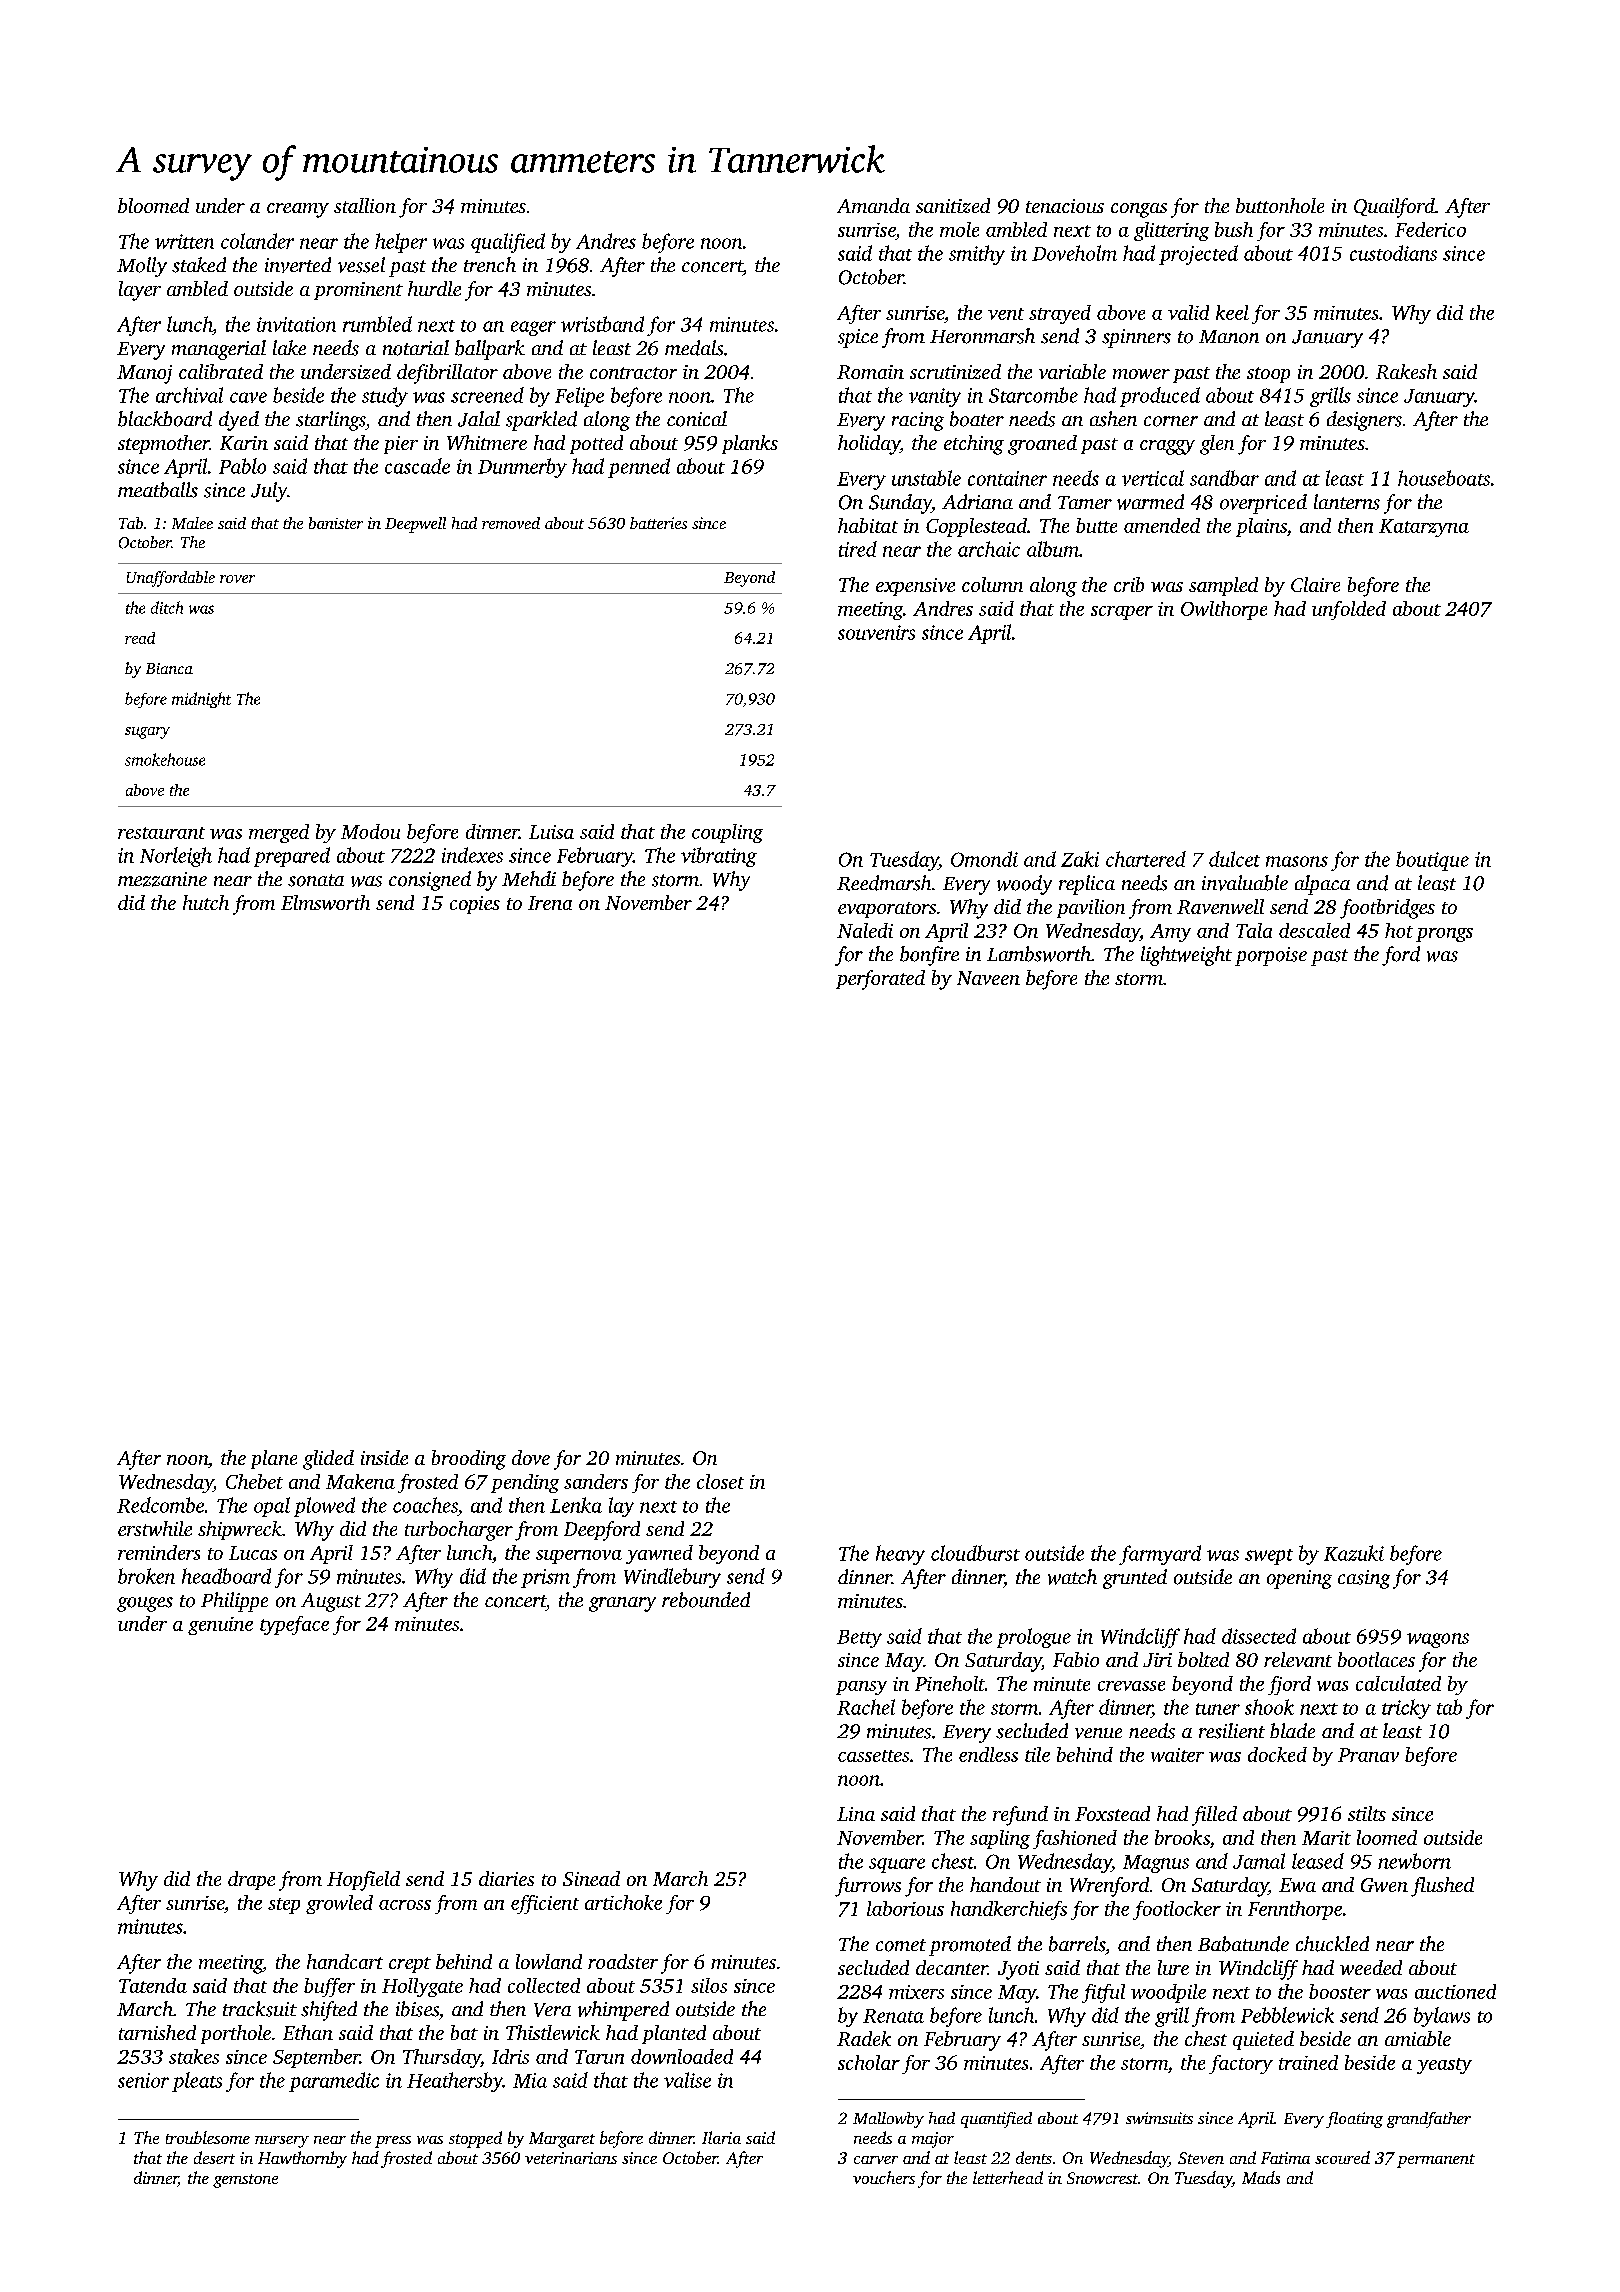 The image size is (1620, 2292). I want to click on invaluable, so click(1245, 883).
